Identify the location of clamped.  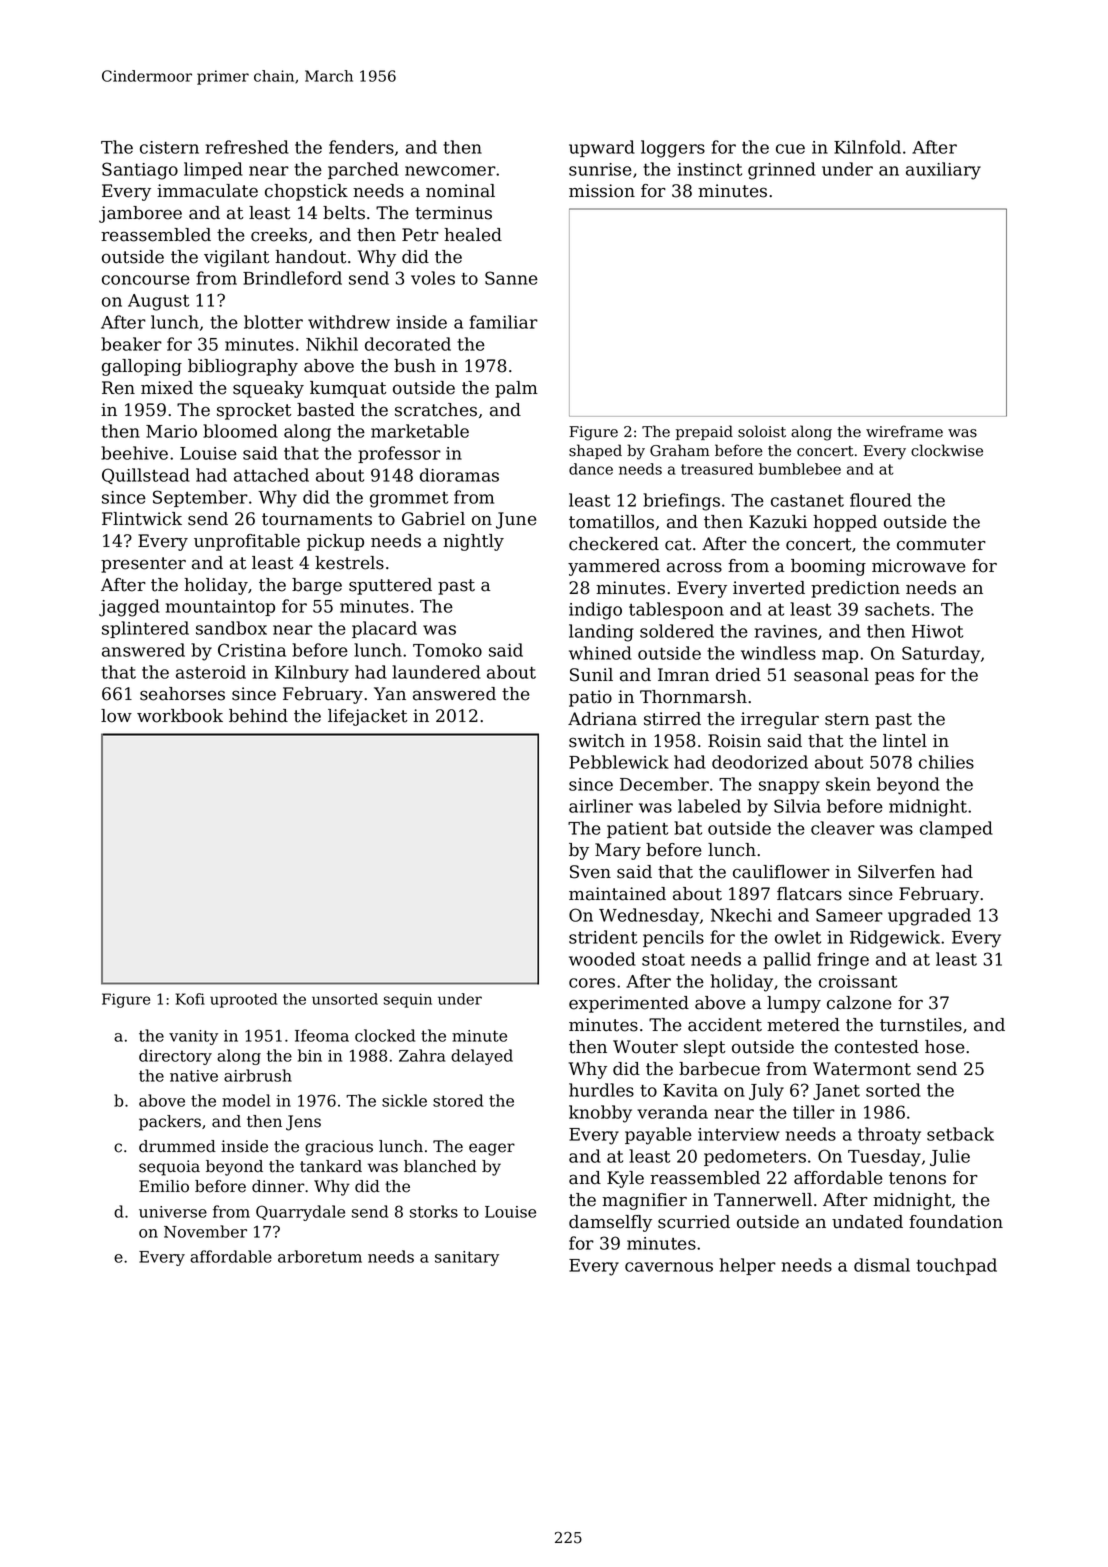
(956, 829).
